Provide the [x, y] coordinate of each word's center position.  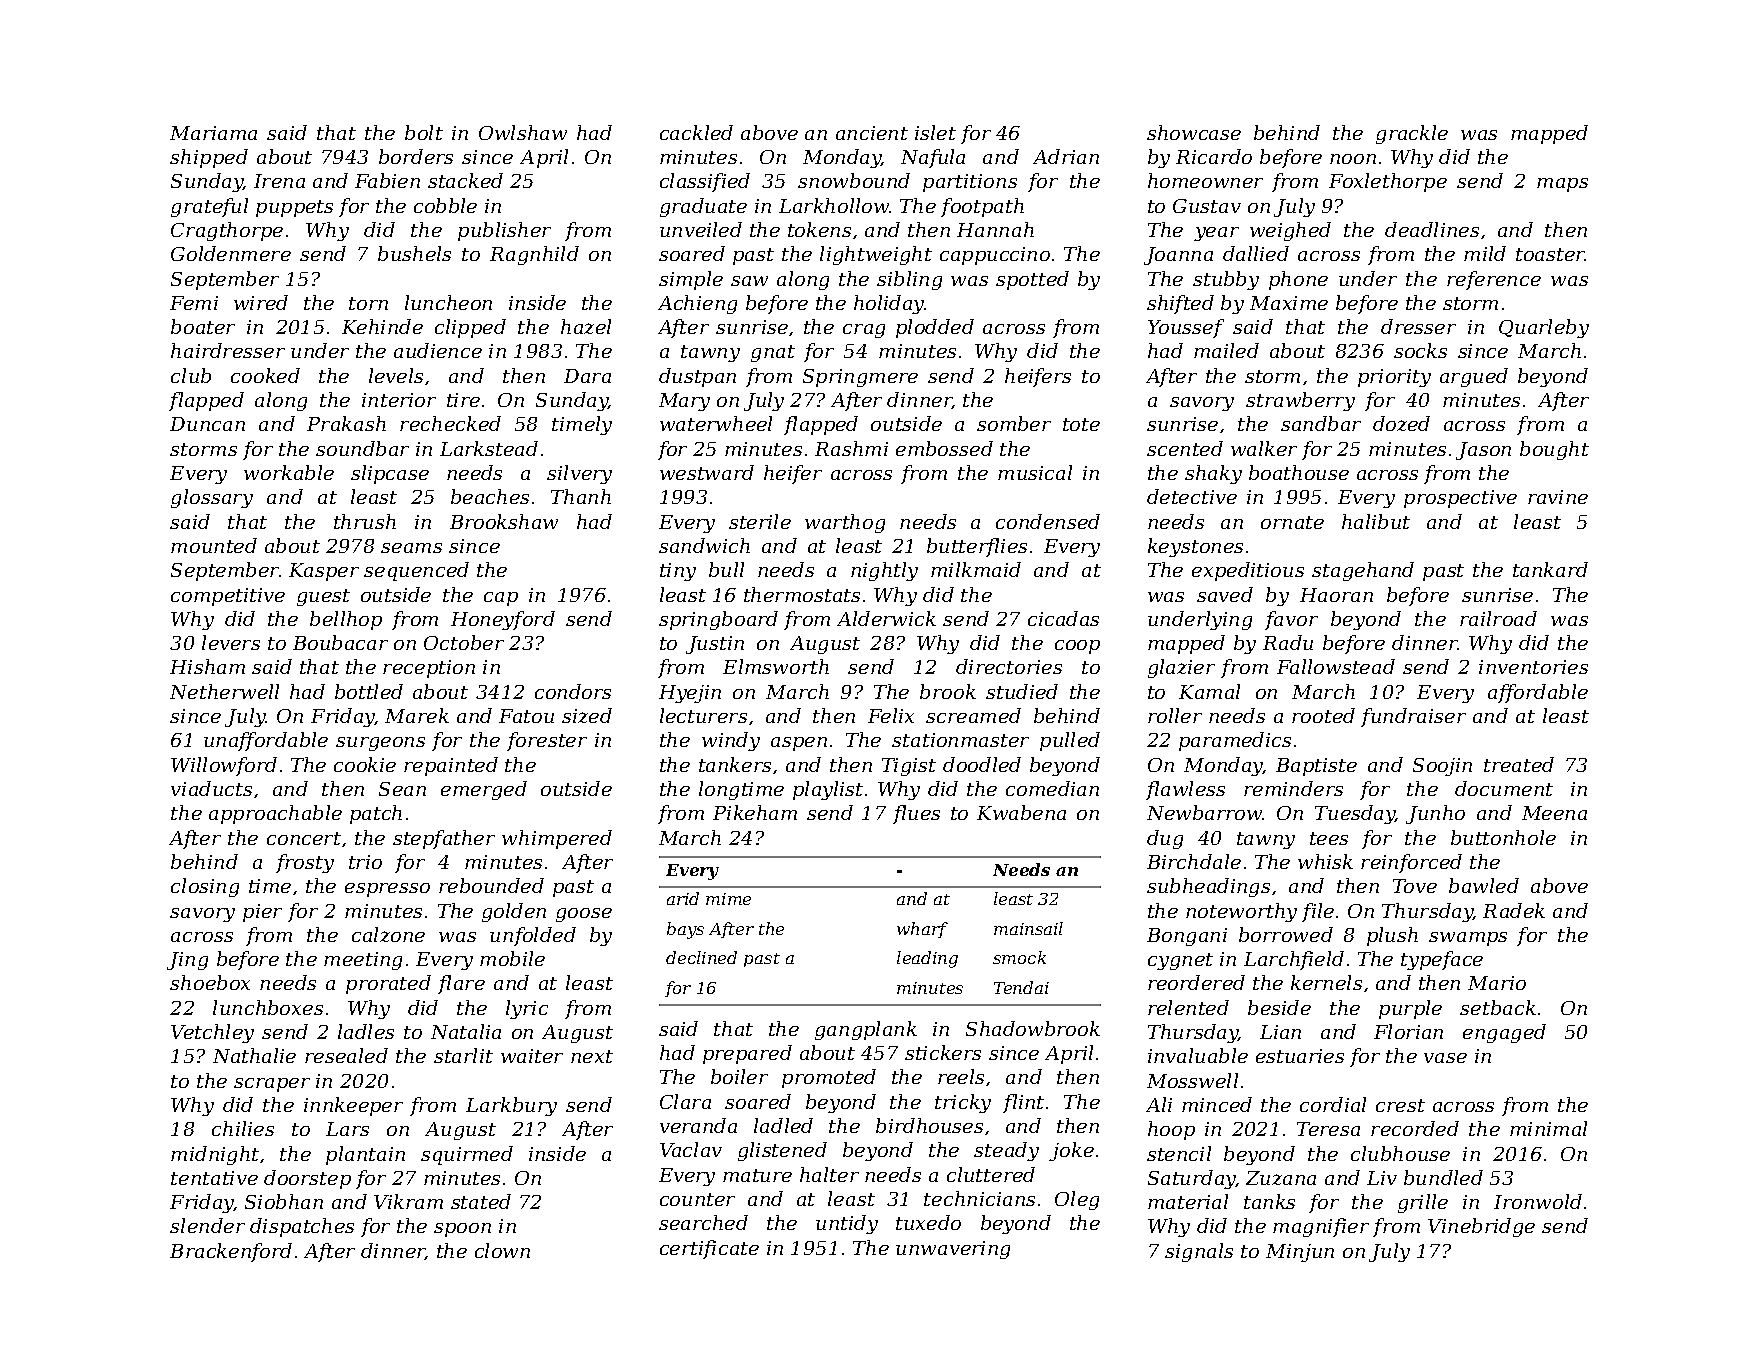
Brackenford [231, 1252]
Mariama [213, 133]
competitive [228, 597]
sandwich [704, 545]
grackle [1412, 134]
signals [1199, 1252]
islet [935, 132]
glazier [1181, 668]
